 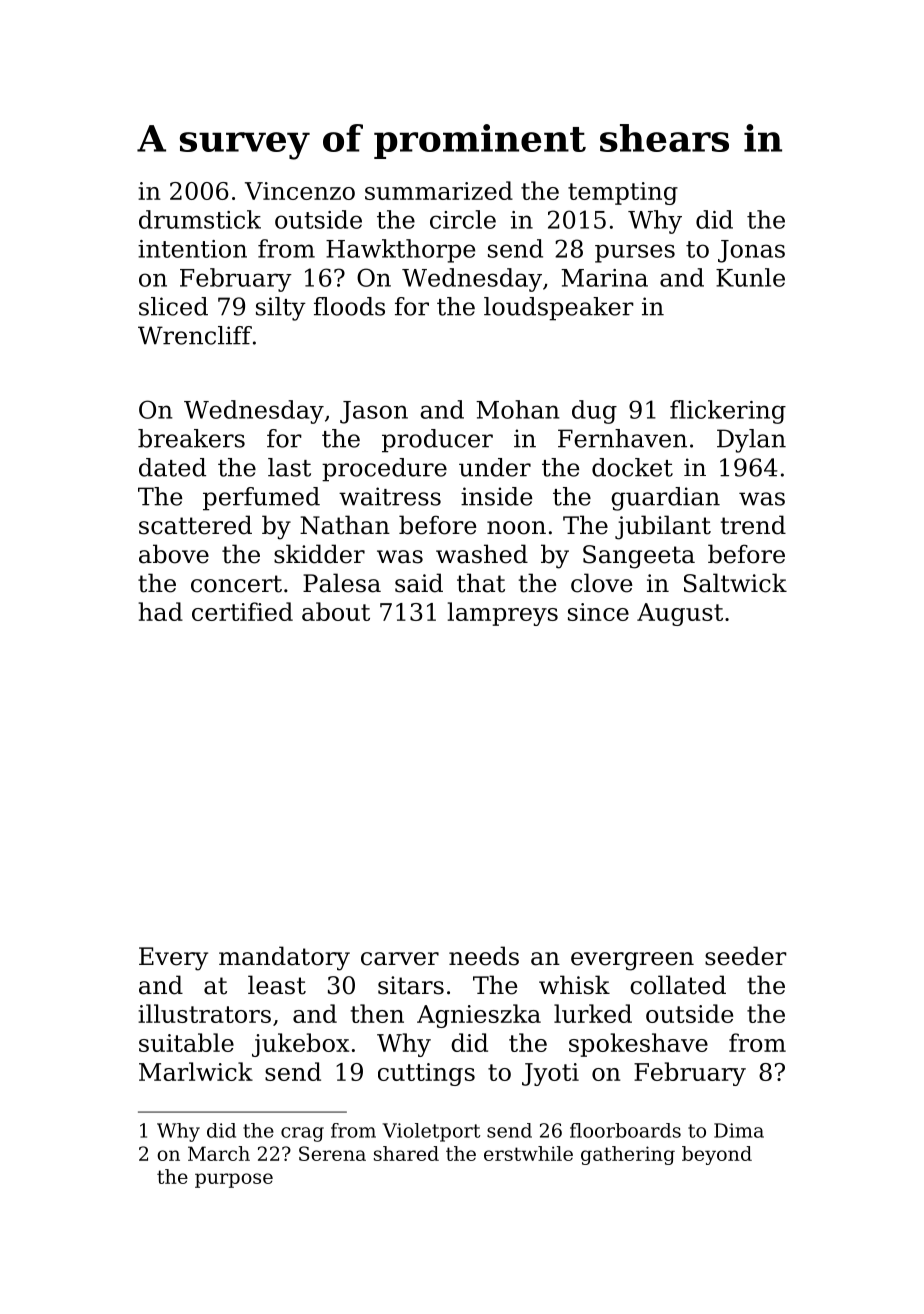 I want to click on Hawkthorpe, so click(x=400, y=251).
